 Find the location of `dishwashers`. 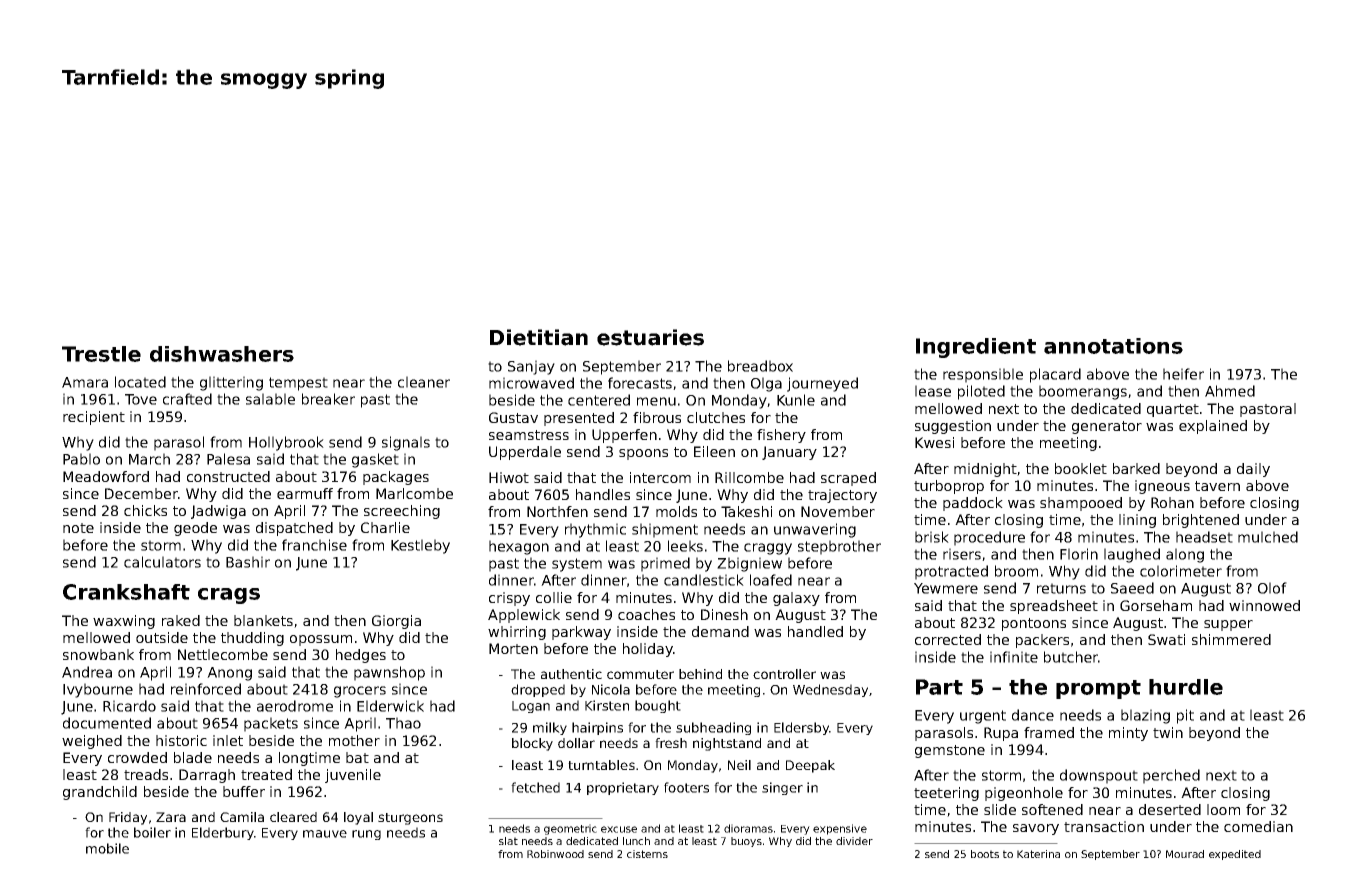

dishwashers is located at coordinates (222, 354).
